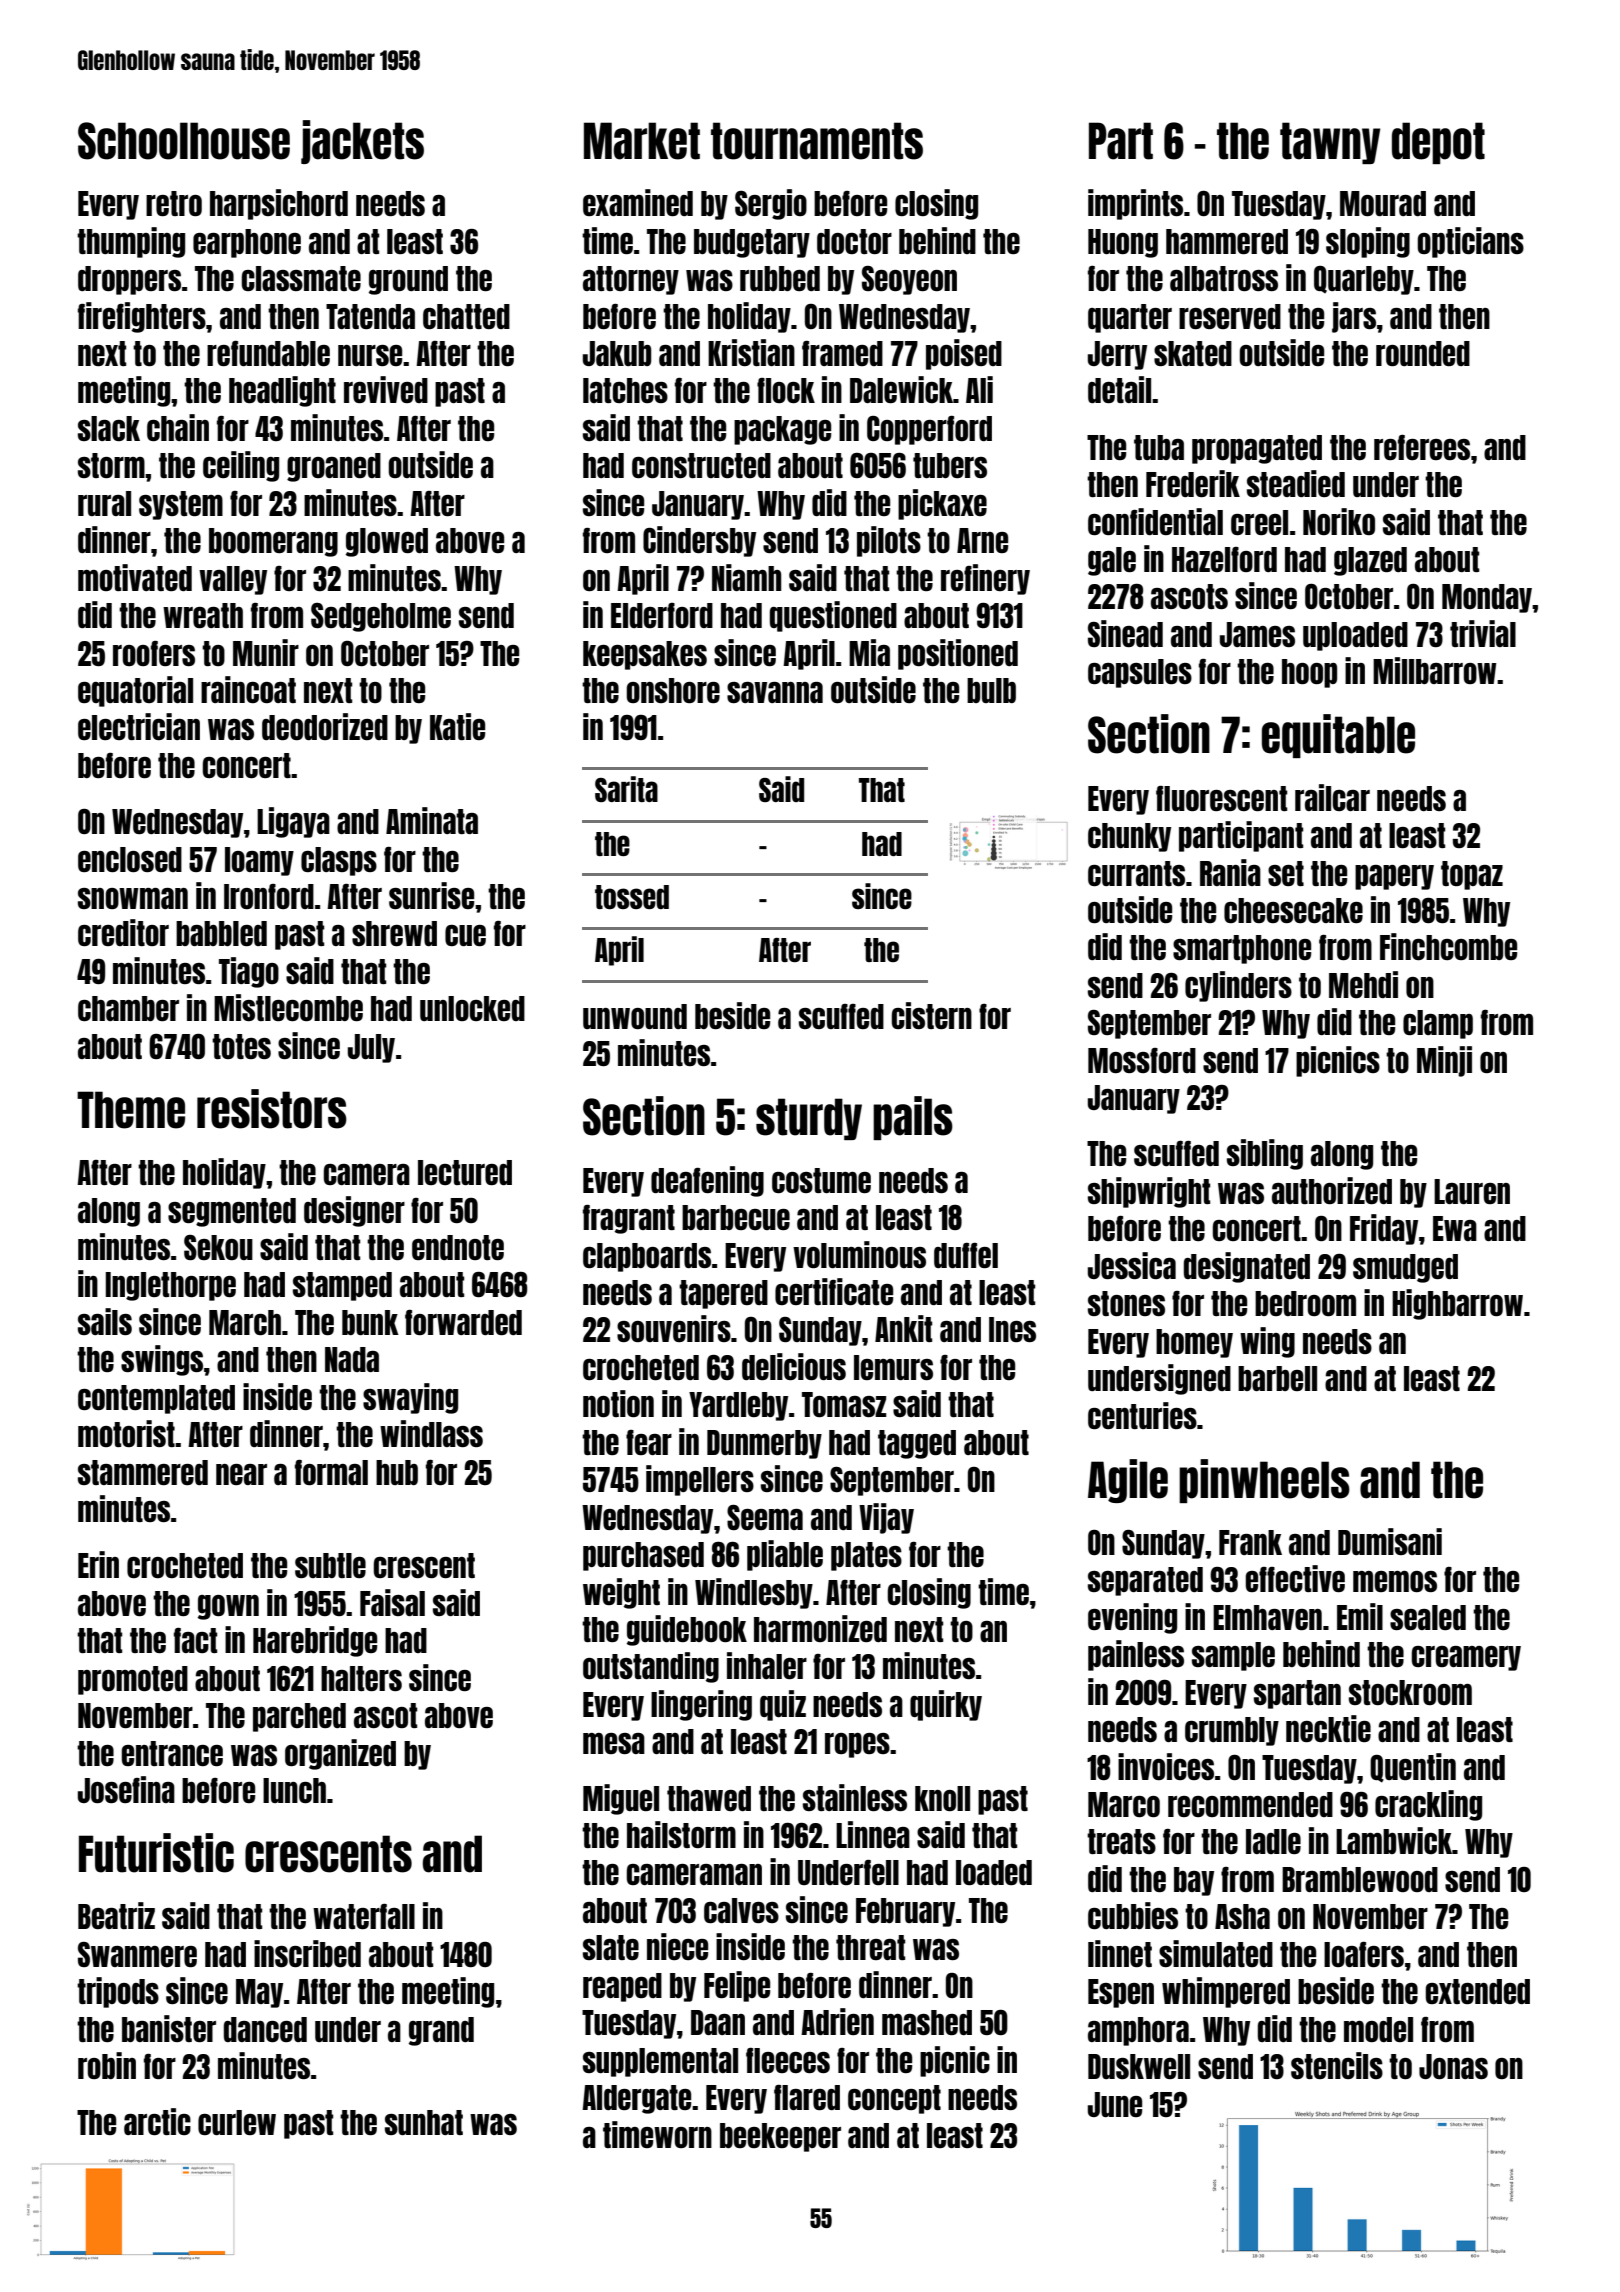  Describe the element at coordinates (241, 466) in the document. I see `ceiling` at that location.
